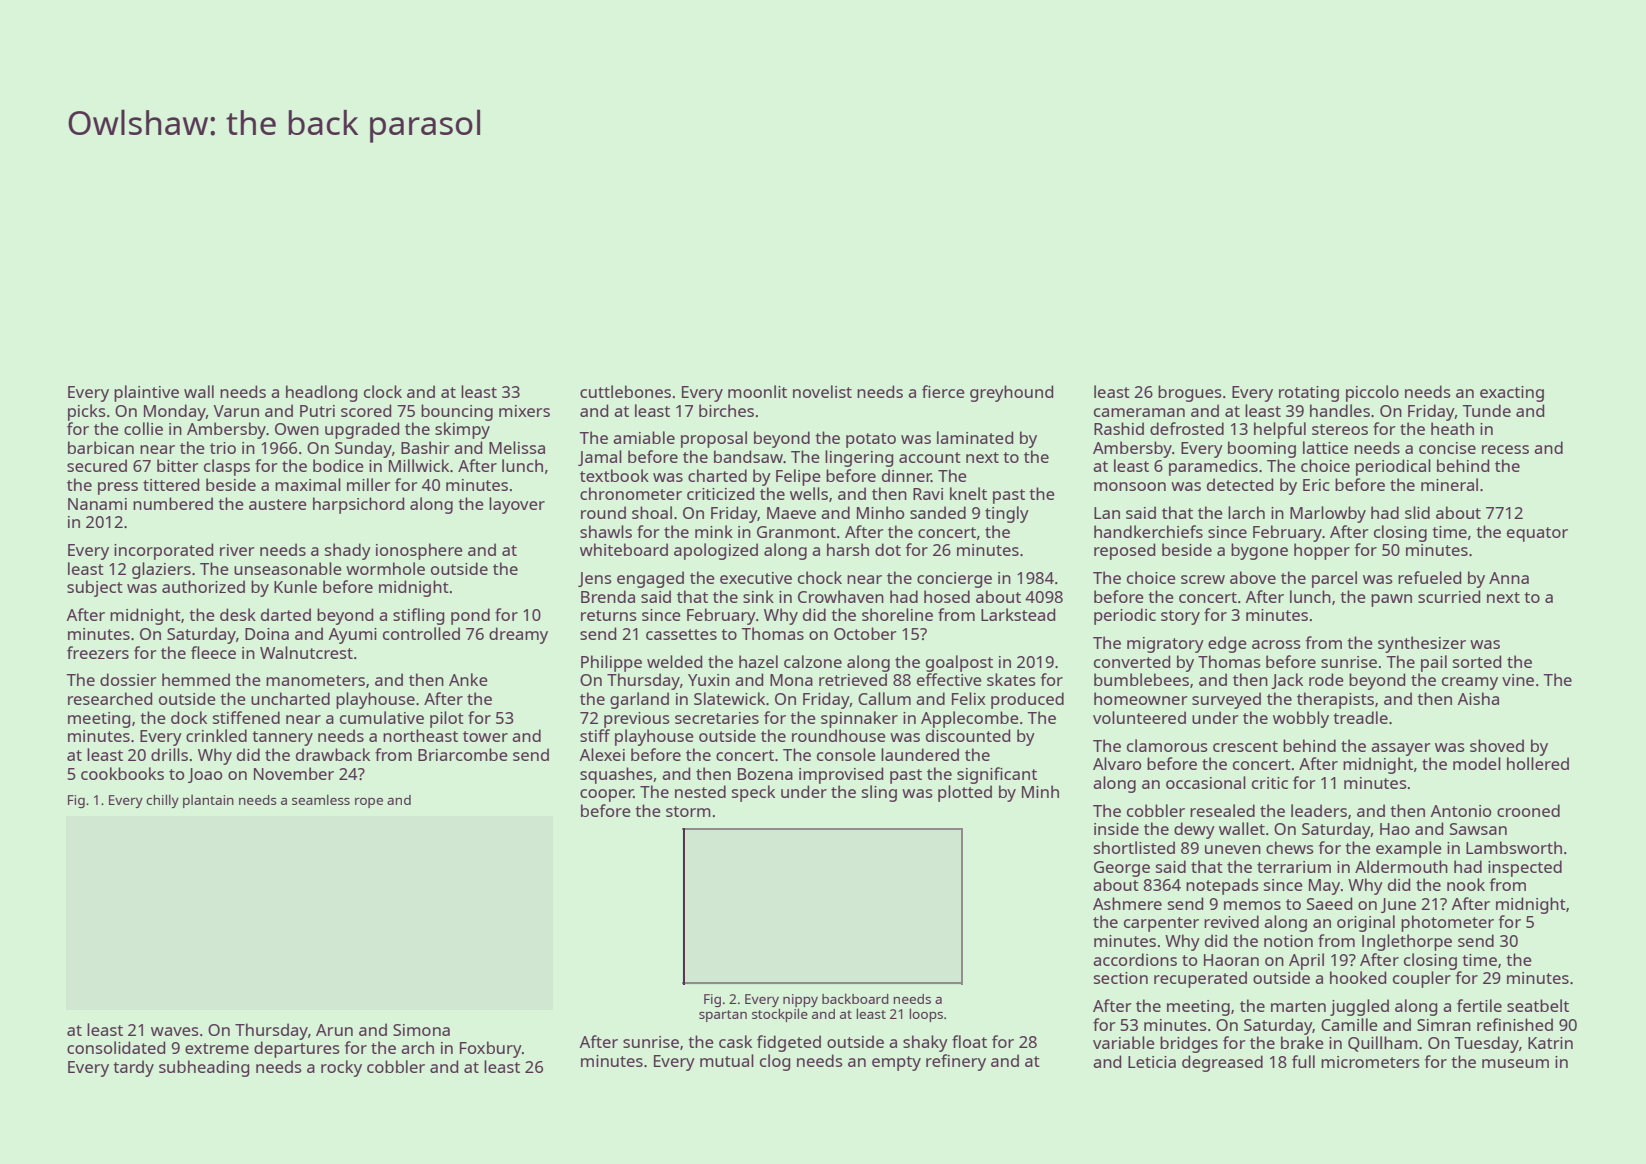  Describe the element at coordinates (1222, 1063) in the document. I see `degreased` at that location.
